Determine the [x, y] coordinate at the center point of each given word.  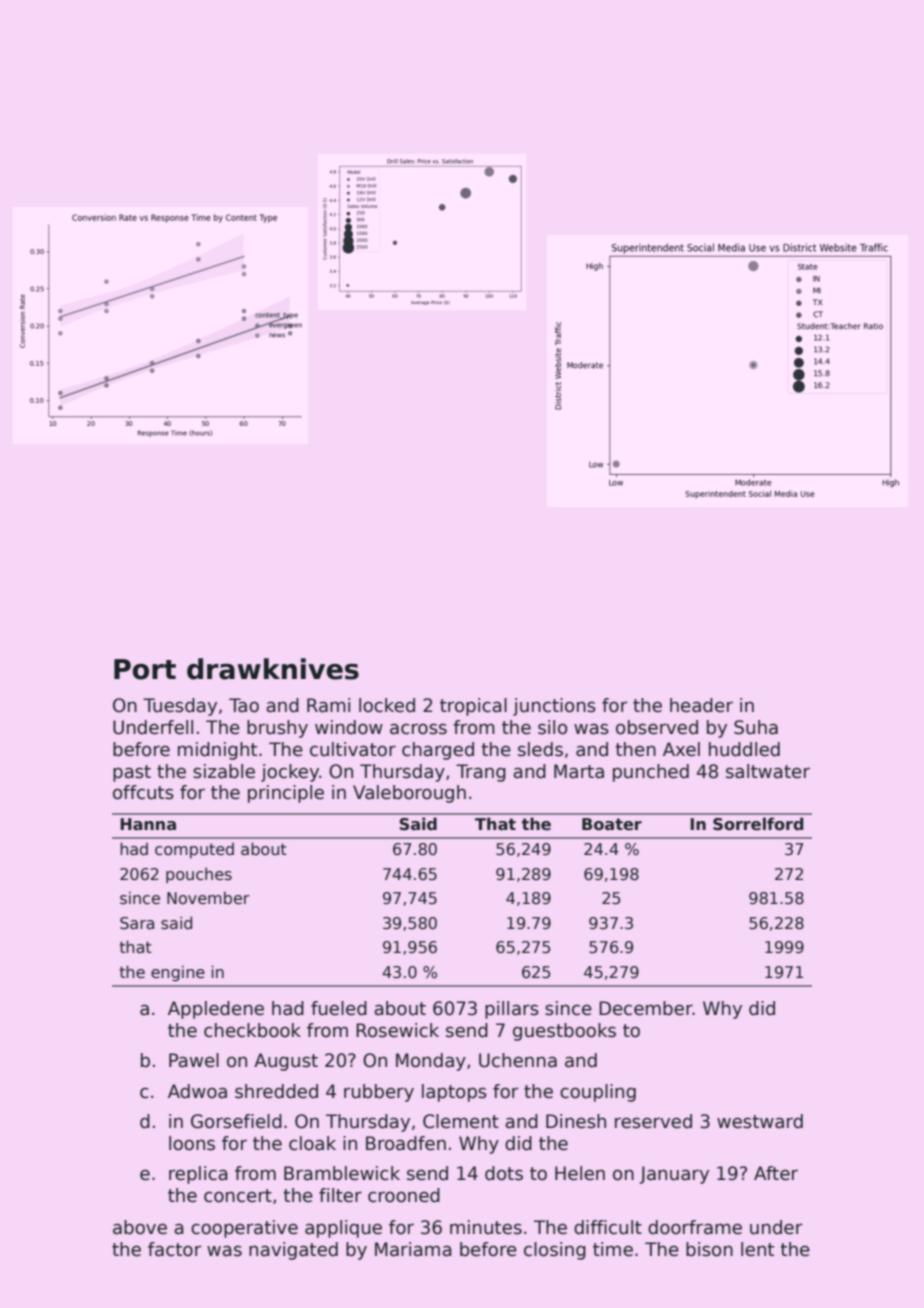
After [776, 1173]
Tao [244, 705]
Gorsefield [236, 1121]
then [635, 749]
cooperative [244, 1229]
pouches [199, 875]
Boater [612, 824]
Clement [461, 1121]
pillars [512, 1010]
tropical [473, 707]
